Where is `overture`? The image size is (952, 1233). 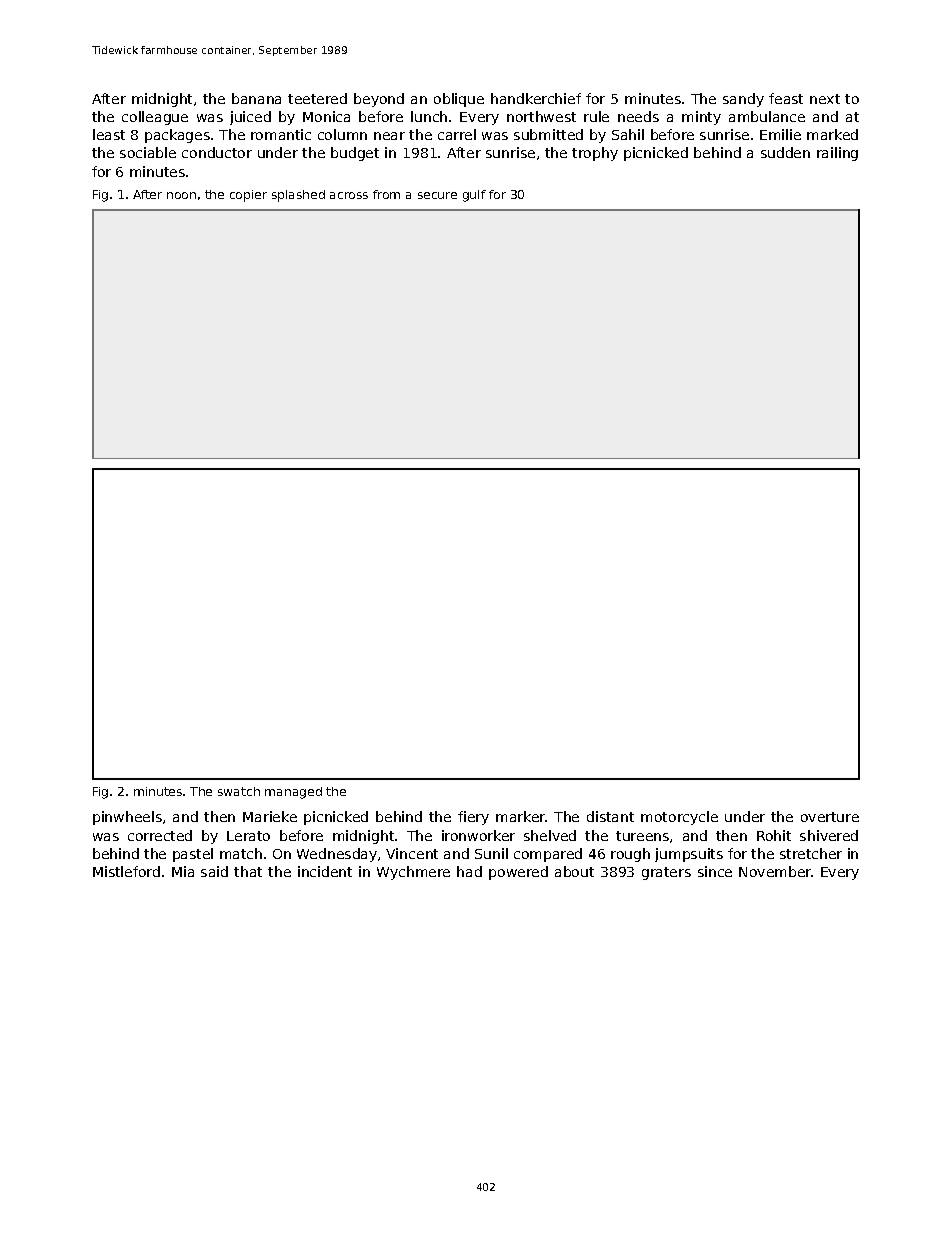
overture is located at coordinates (830, 817).
